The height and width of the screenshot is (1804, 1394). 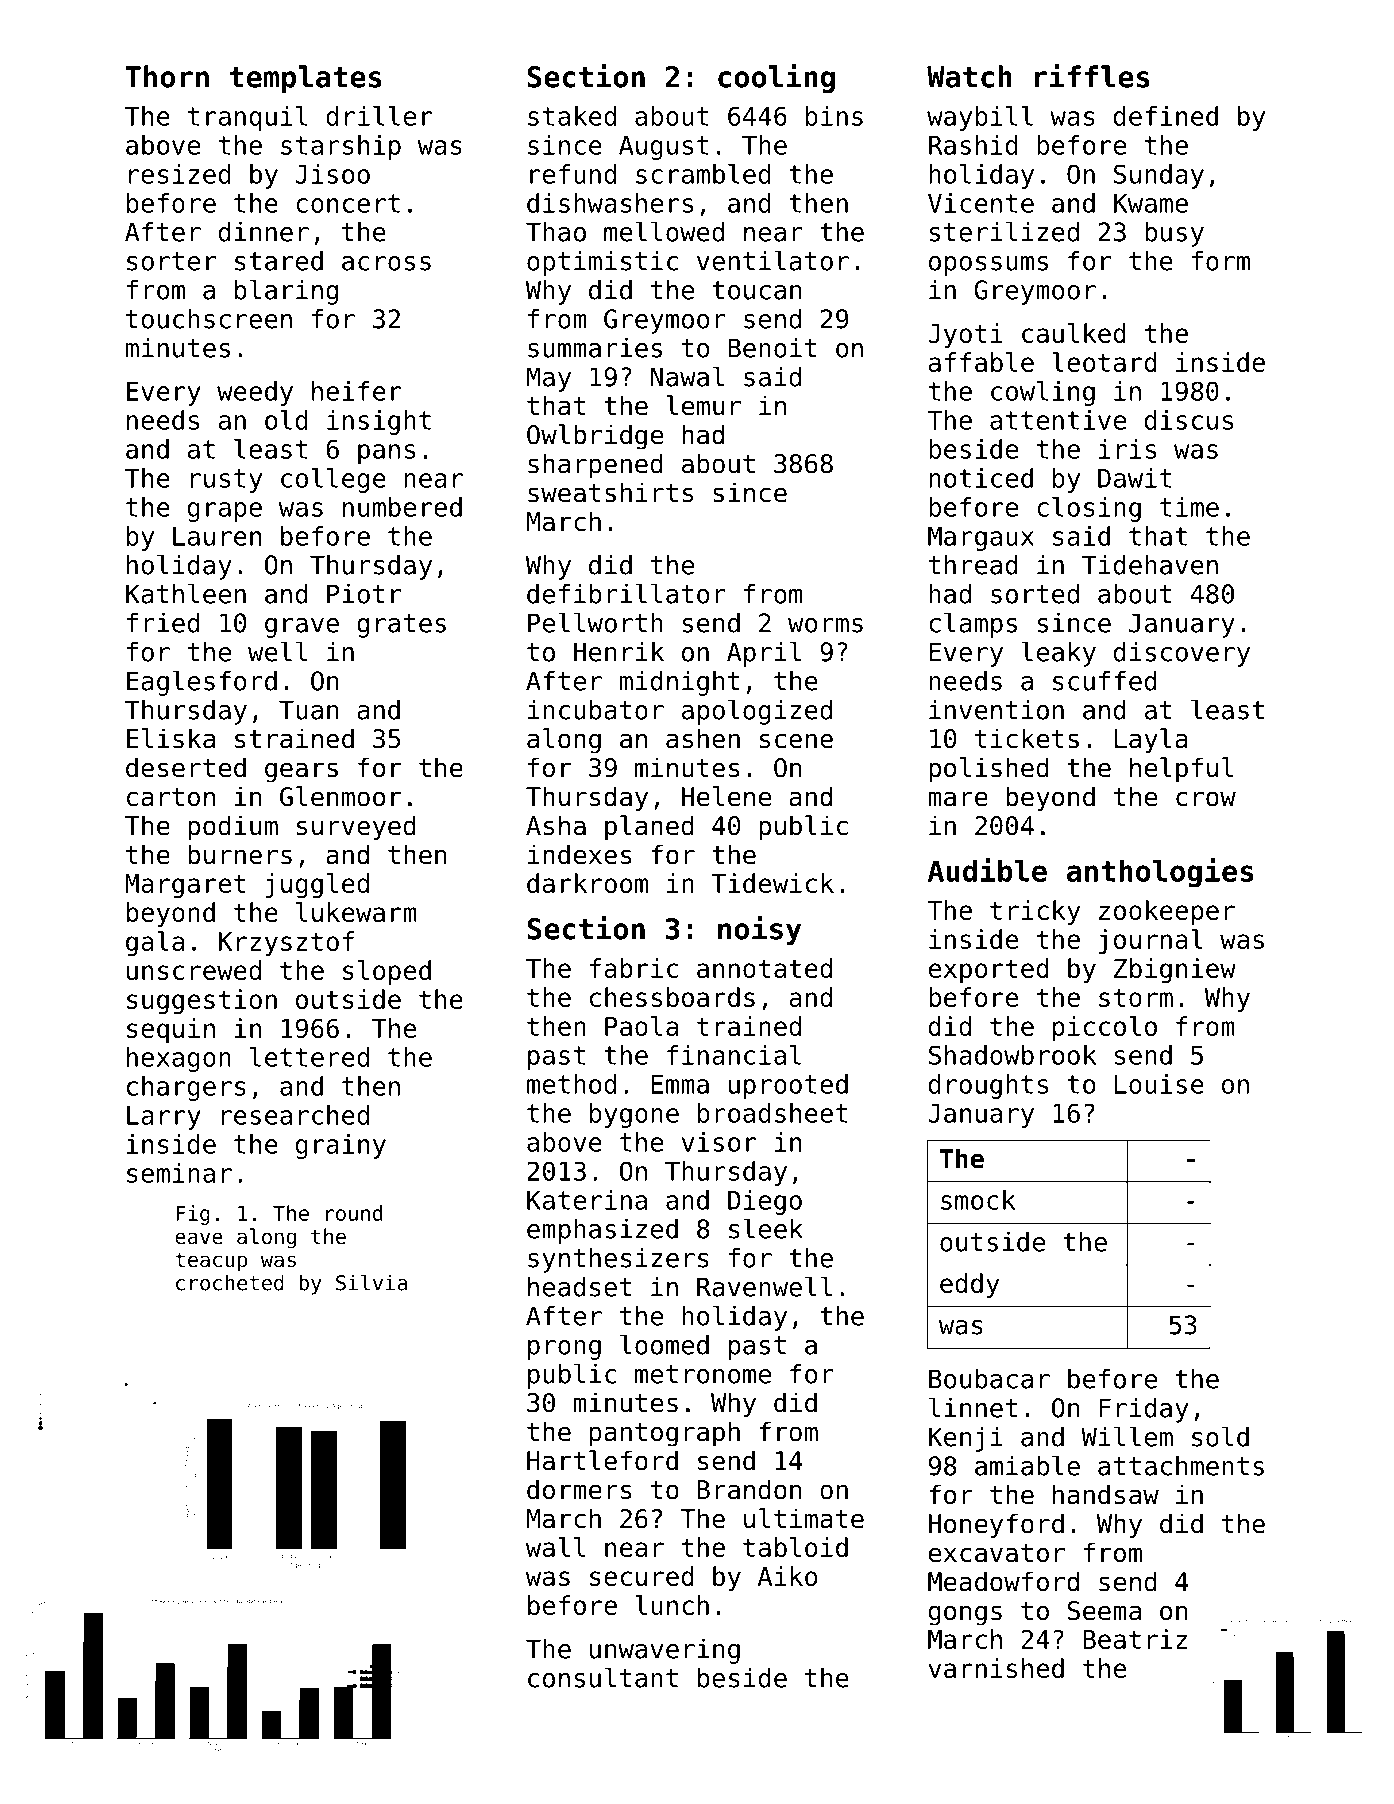 What do you see at coordinates (306, 79) in the screenshot?
I see `templates` at bounding box center [306, 79].
